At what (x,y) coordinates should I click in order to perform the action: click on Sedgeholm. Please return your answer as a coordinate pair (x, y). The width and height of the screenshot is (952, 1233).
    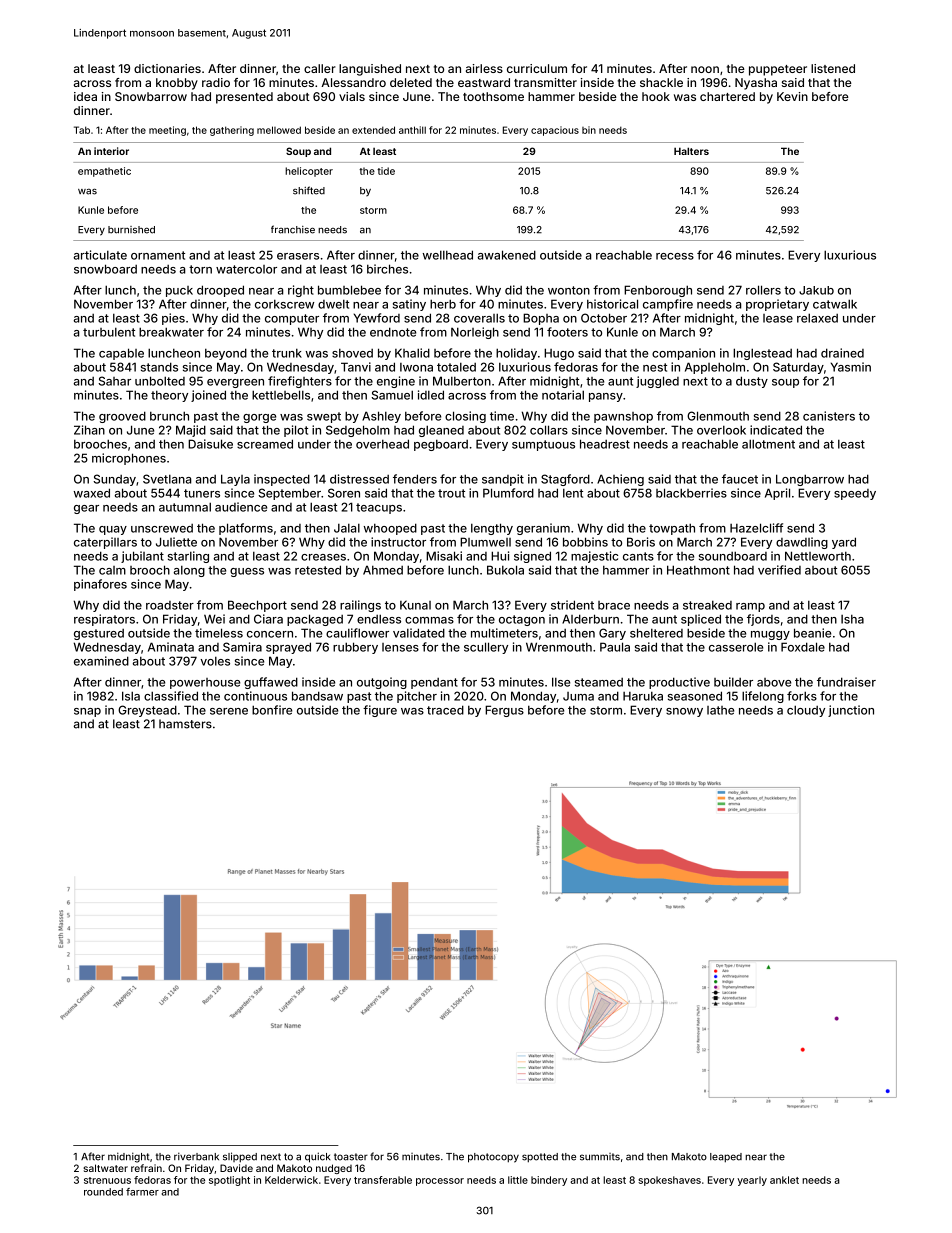
    Looking at the image, I should click on (358, 431).
